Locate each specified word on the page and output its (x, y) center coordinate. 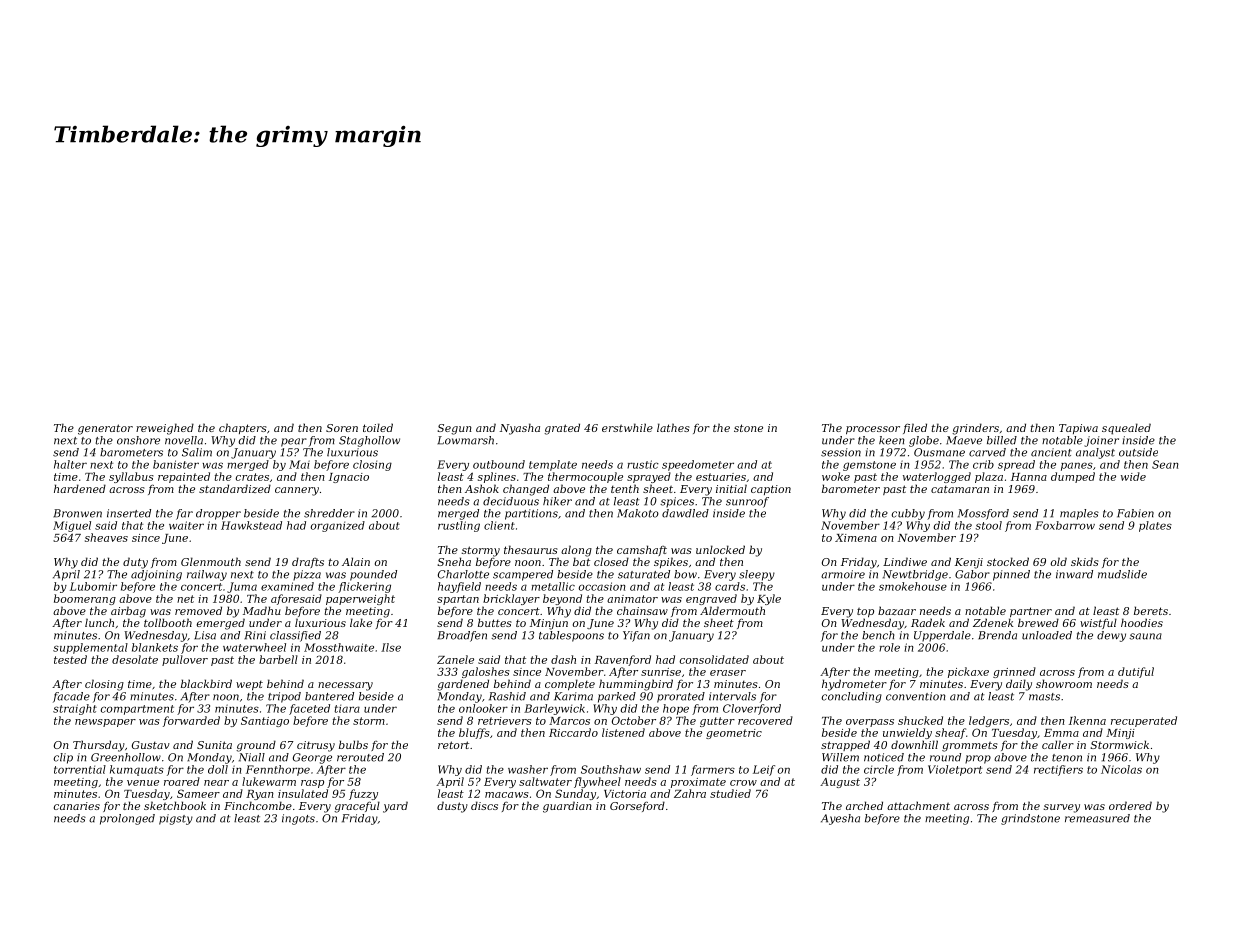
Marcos (569, 721)
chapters (243, 428)
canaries (77, 806)
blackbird (206, 683)
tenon (1067, 758)
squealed (1126, 429)
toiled (378, 427)
